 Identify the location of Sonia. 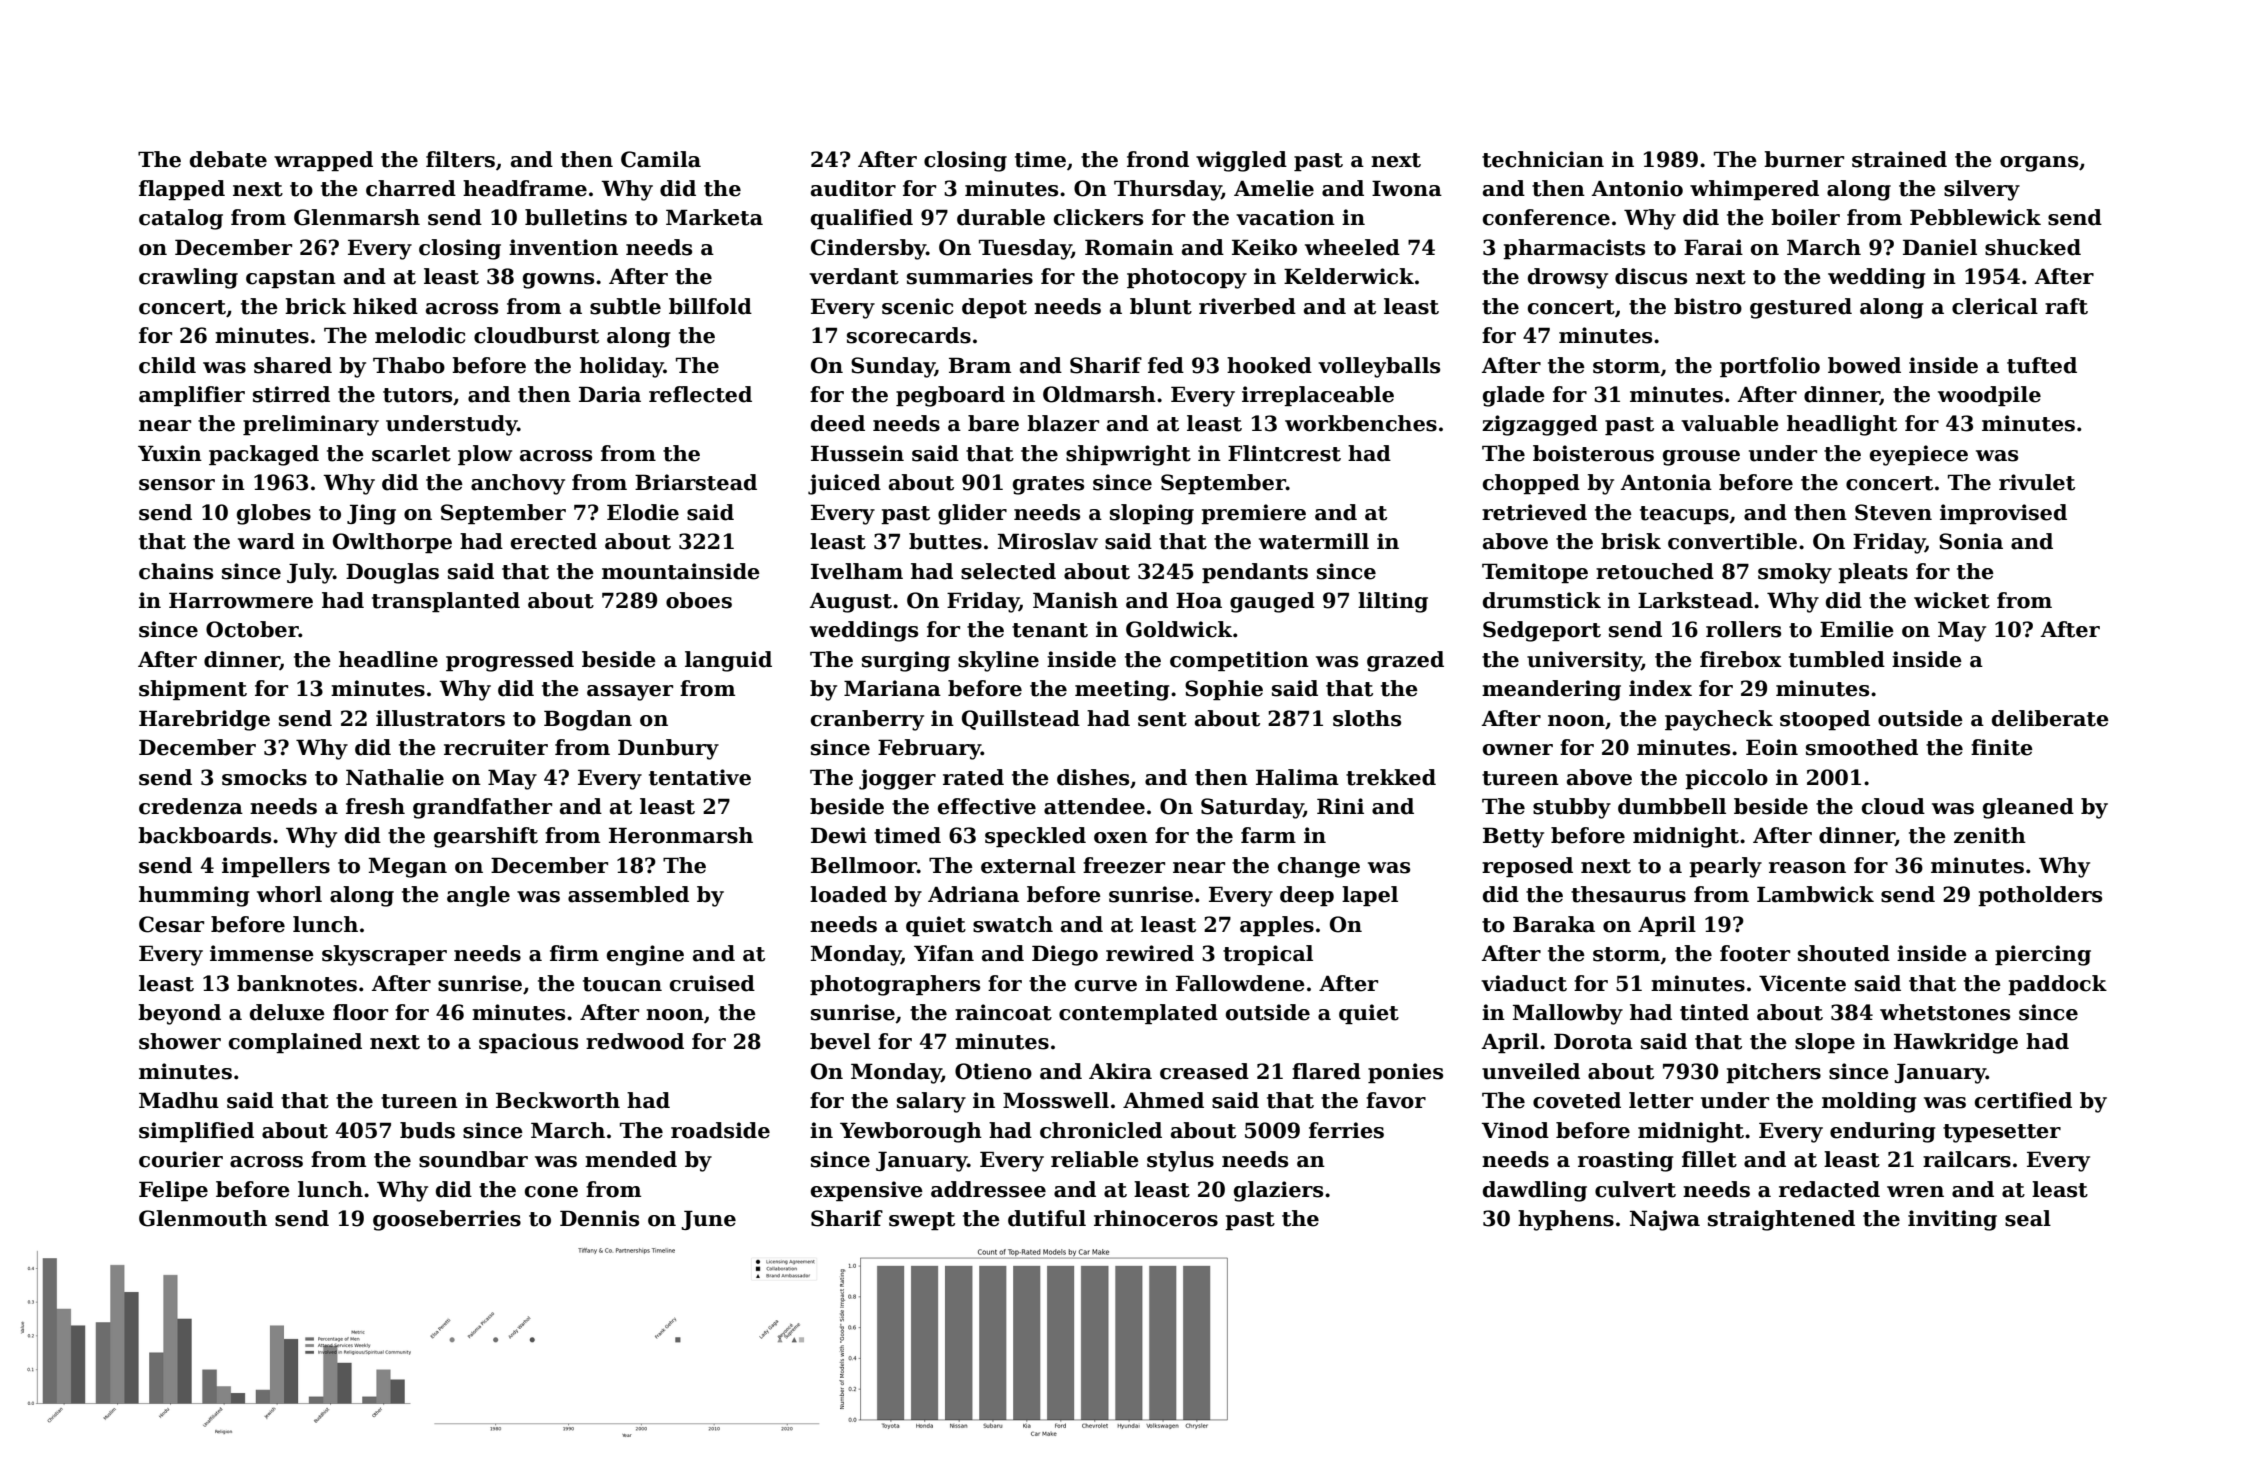
(1971, 541).
